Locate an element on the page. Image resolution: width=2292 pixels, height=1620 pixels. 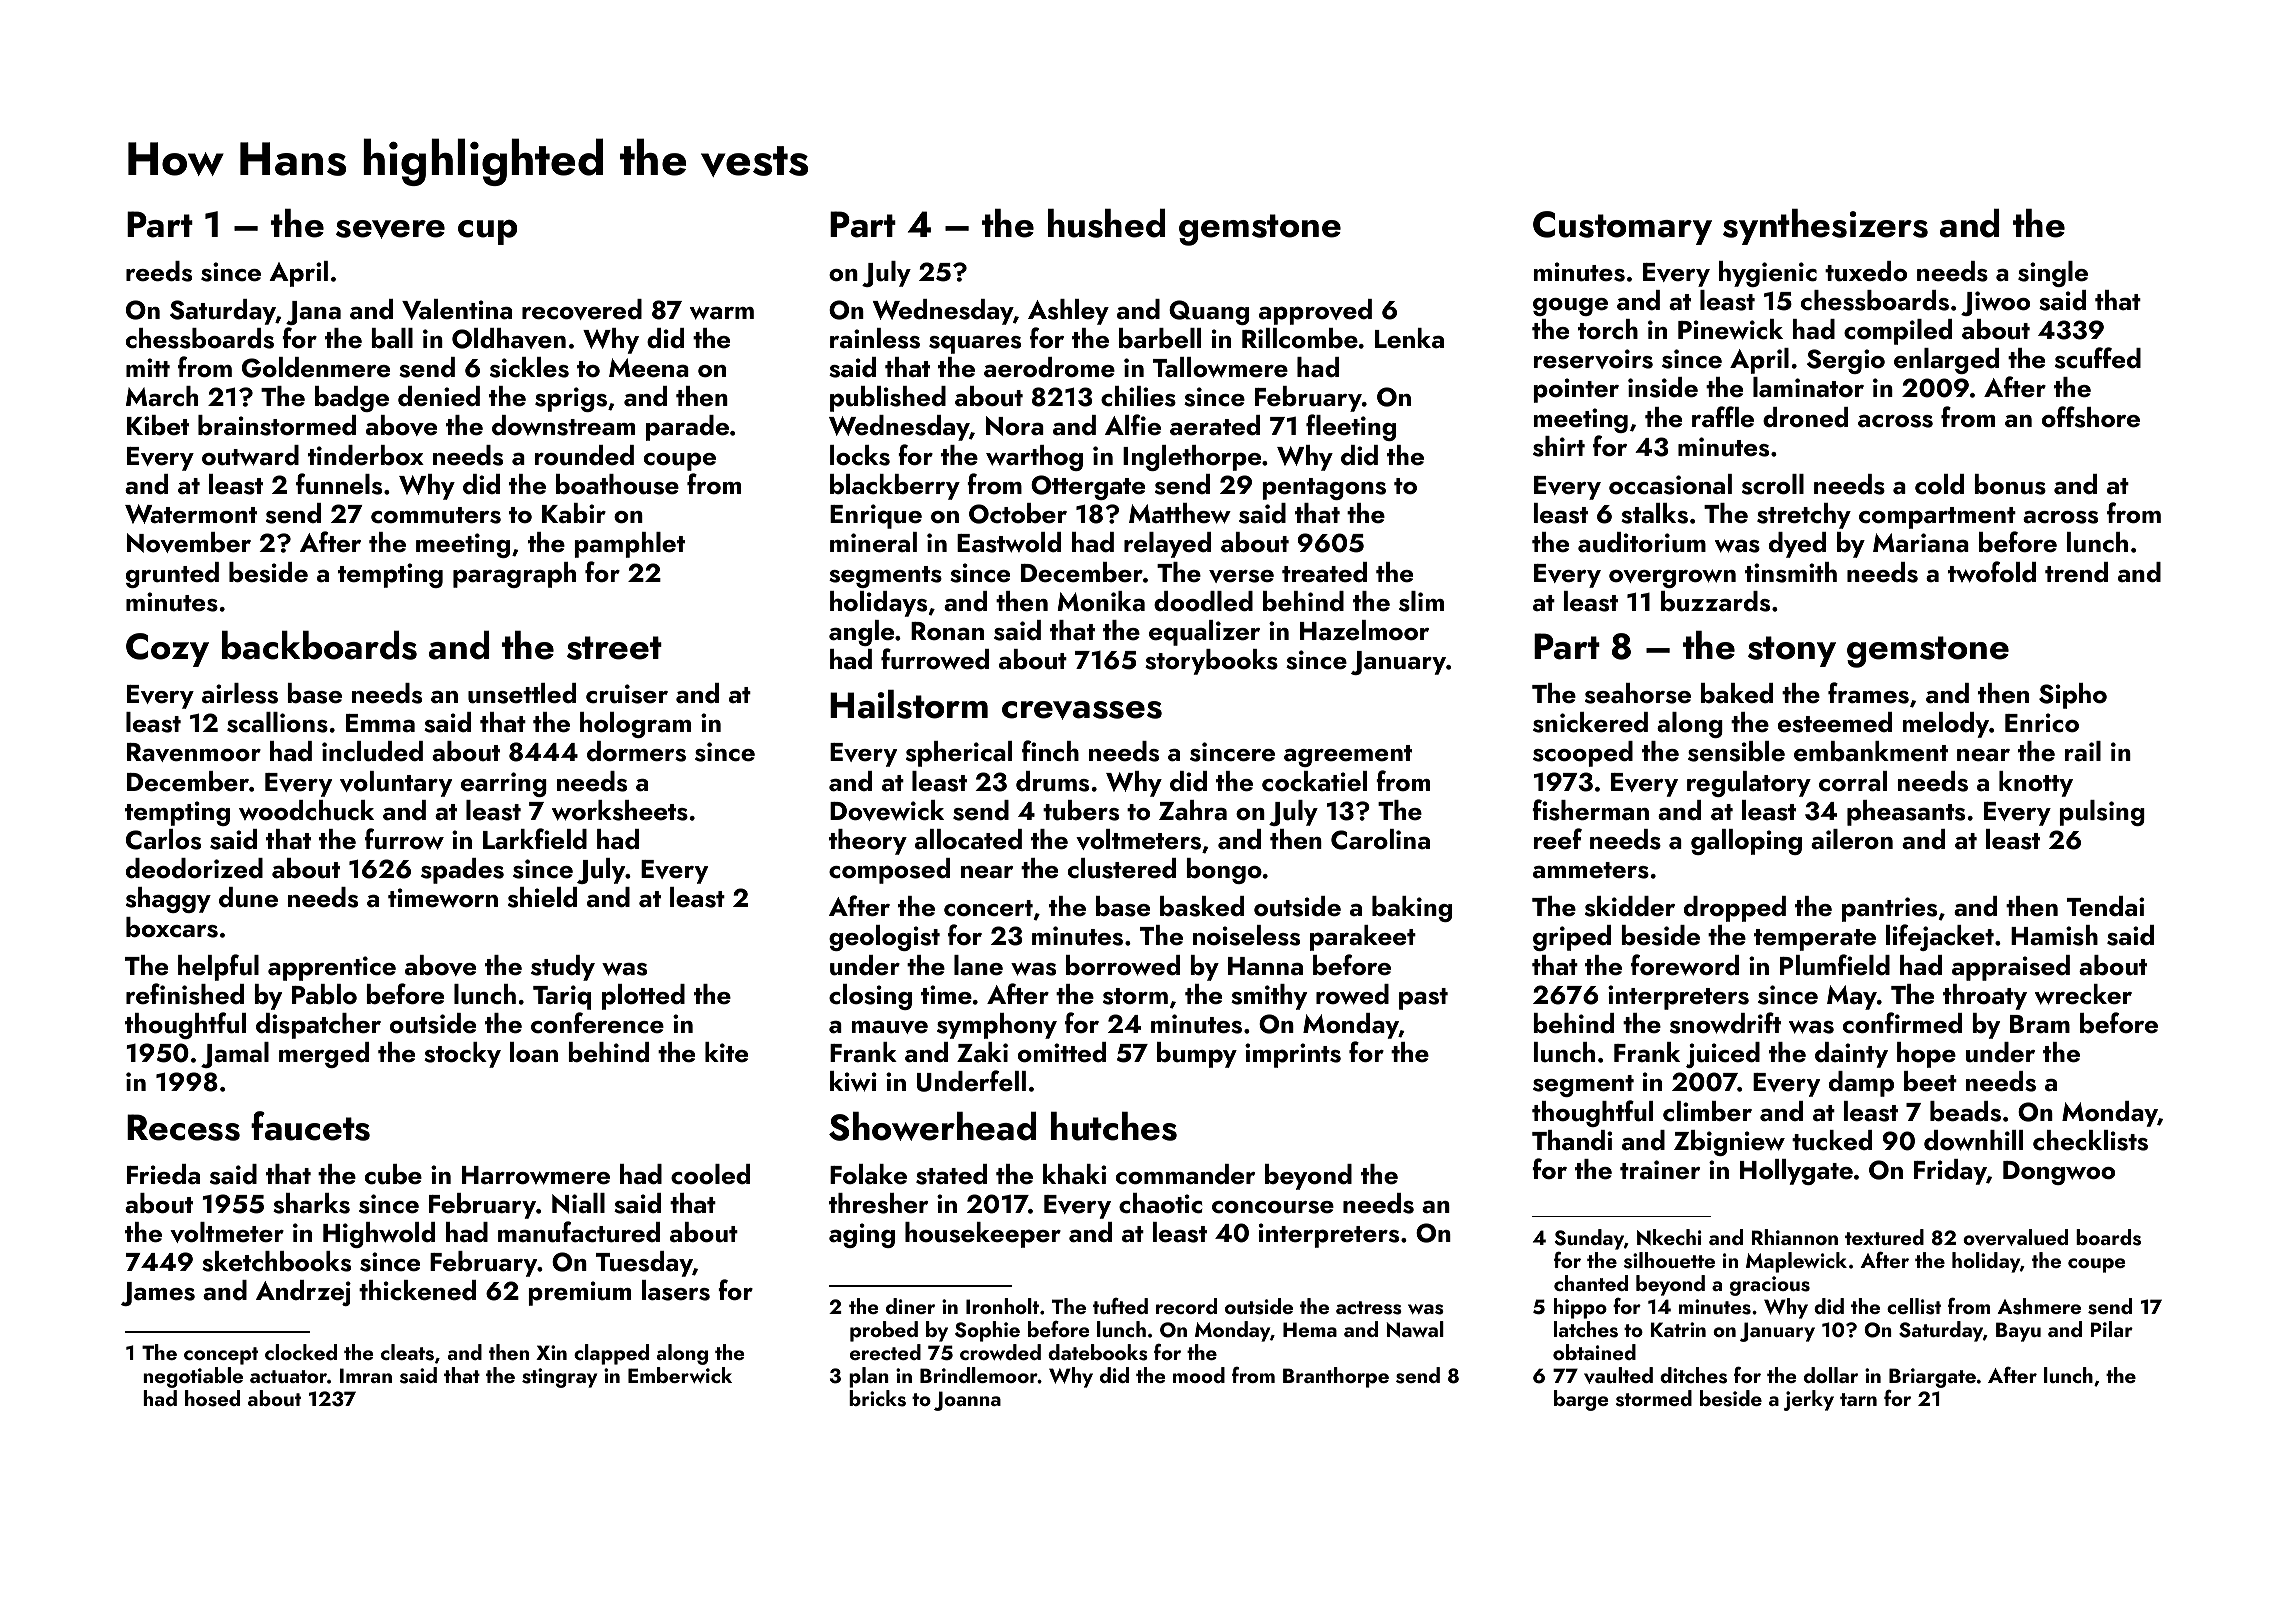
laminator is located at coordinates (1808, 387).
